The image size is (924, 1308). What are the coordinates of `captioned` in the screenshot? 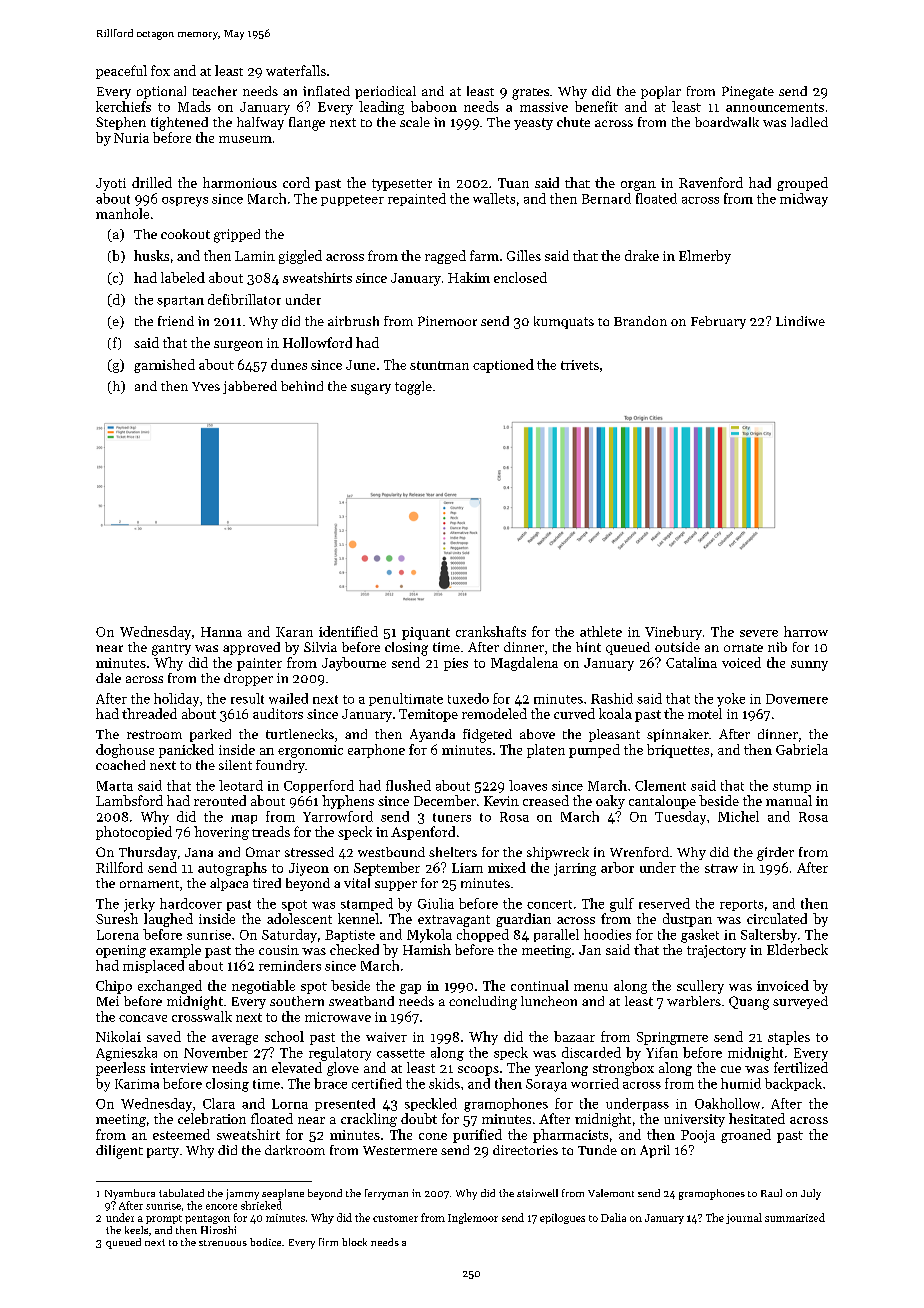 It's located at (503, 366).
